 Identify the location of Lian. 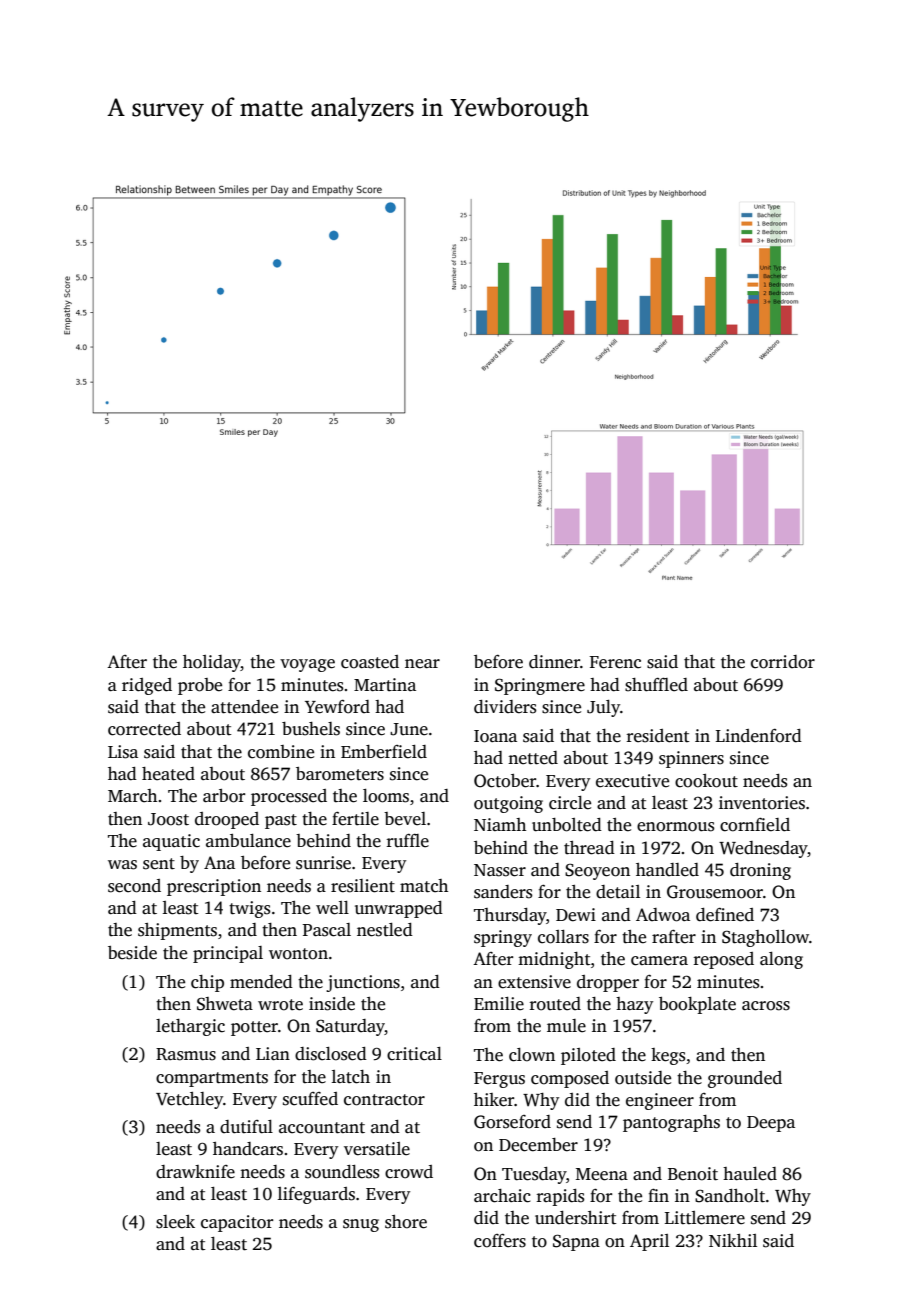
(273, 1053).
